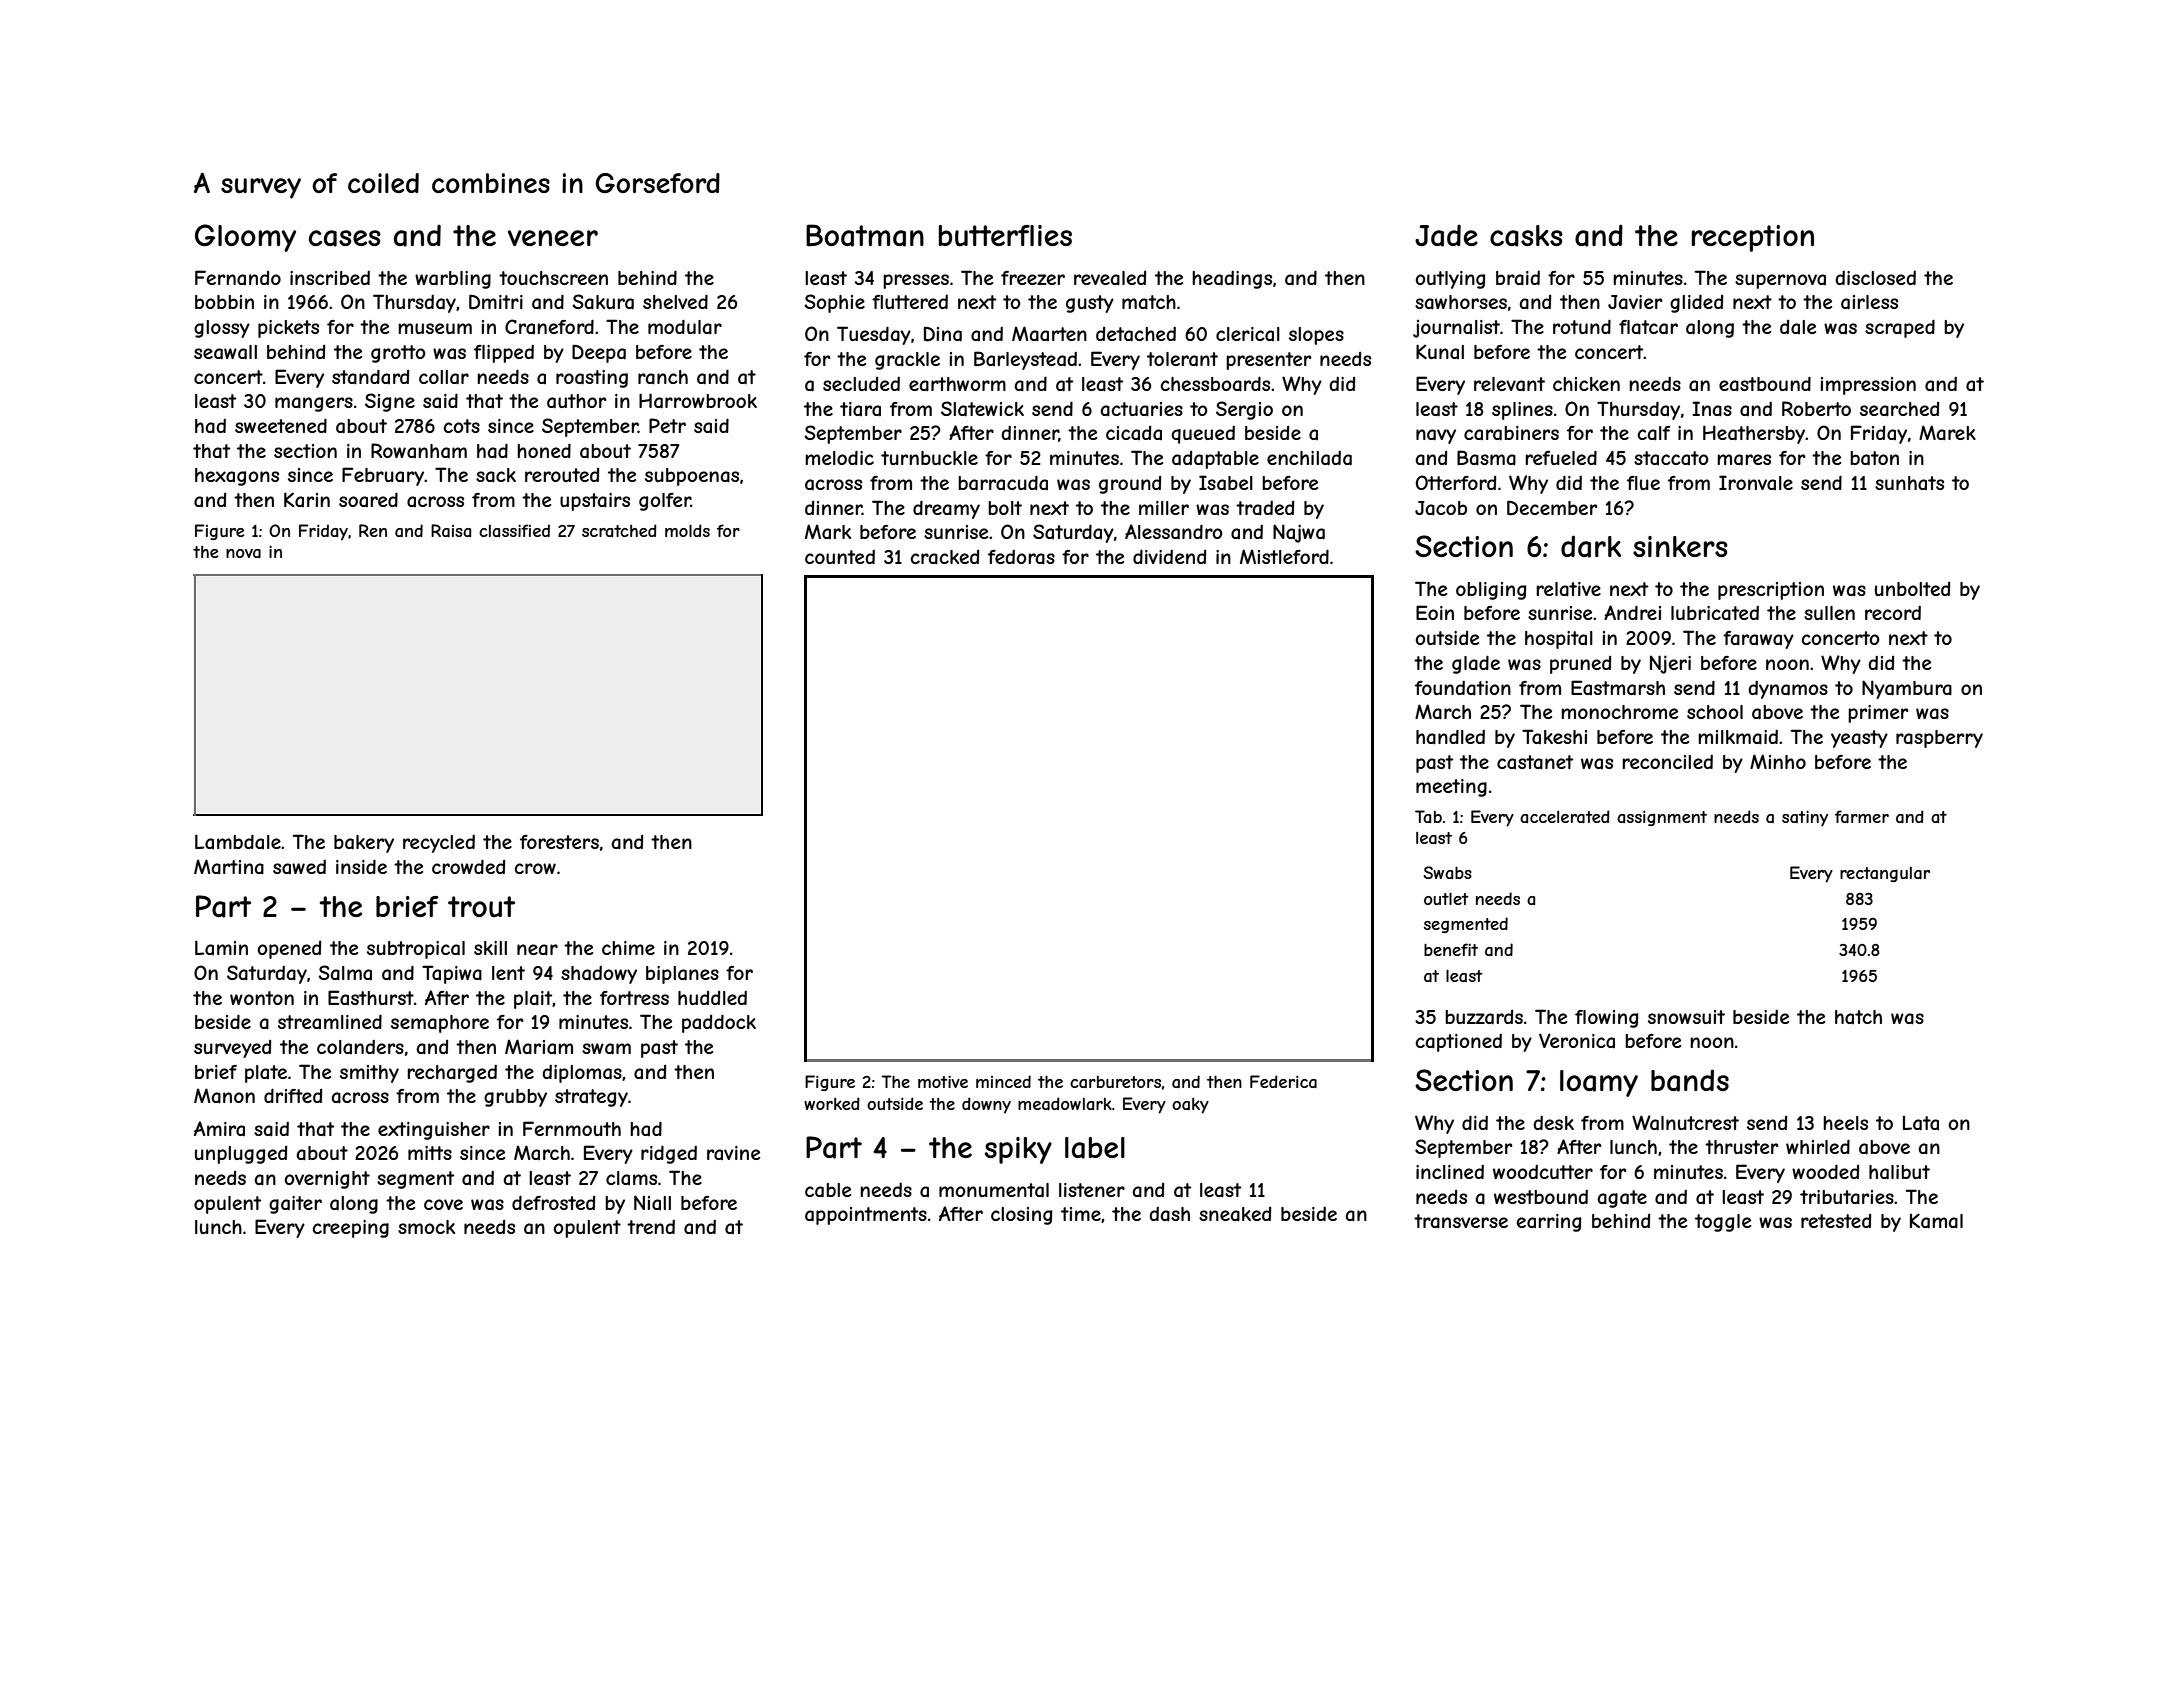 This screenshot has width=2178, height=1683. I want to click on Swabs, so click(1448, 872).
